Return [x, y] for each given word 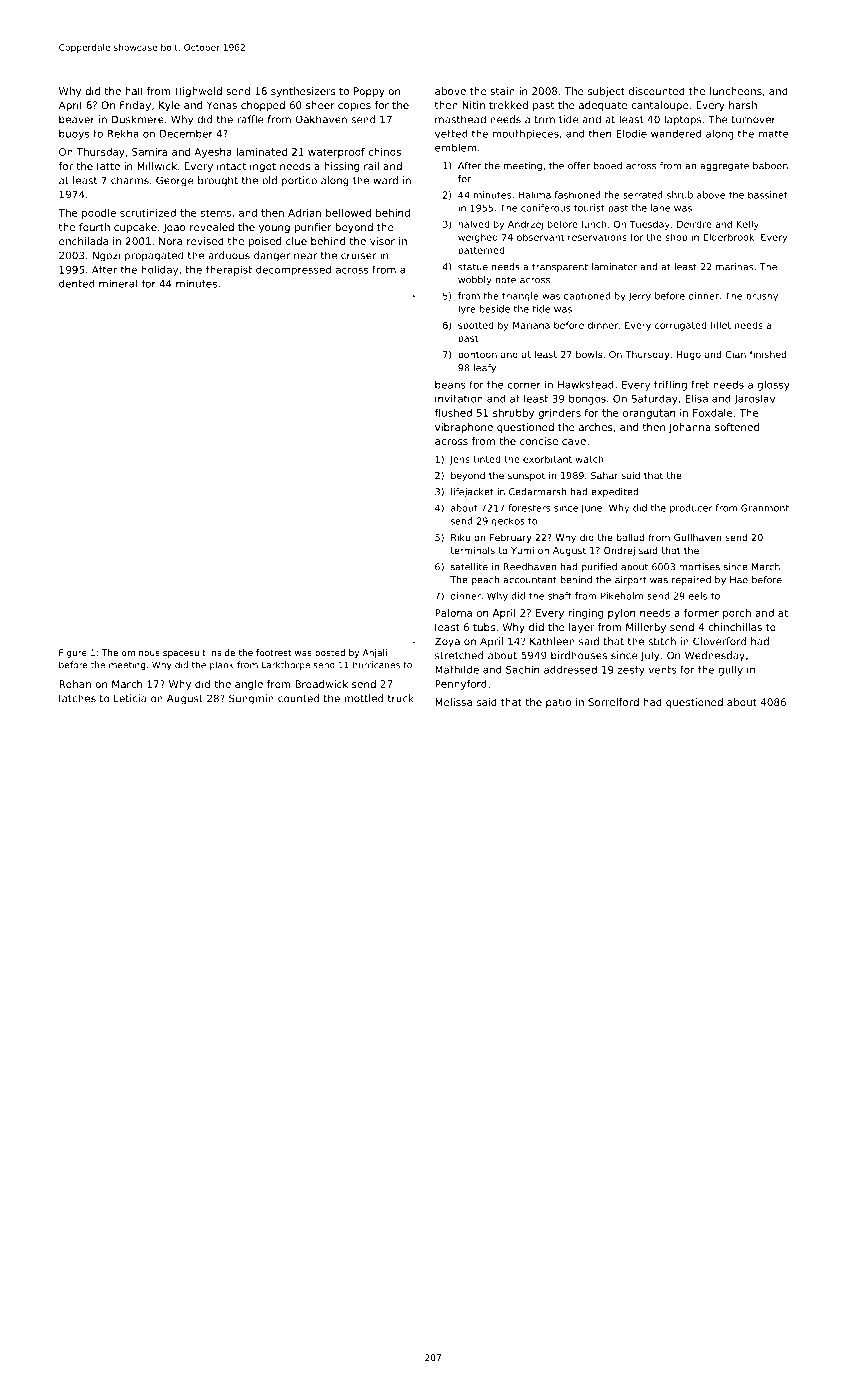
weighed [478, 238]
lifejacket [472, 492]
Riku [460, 537]
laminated [261, 152]
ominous [141, 652]
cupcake [135, 228]
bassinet [768, 195]
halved [473, 224]
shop [676, 238]
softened [737, 427]
